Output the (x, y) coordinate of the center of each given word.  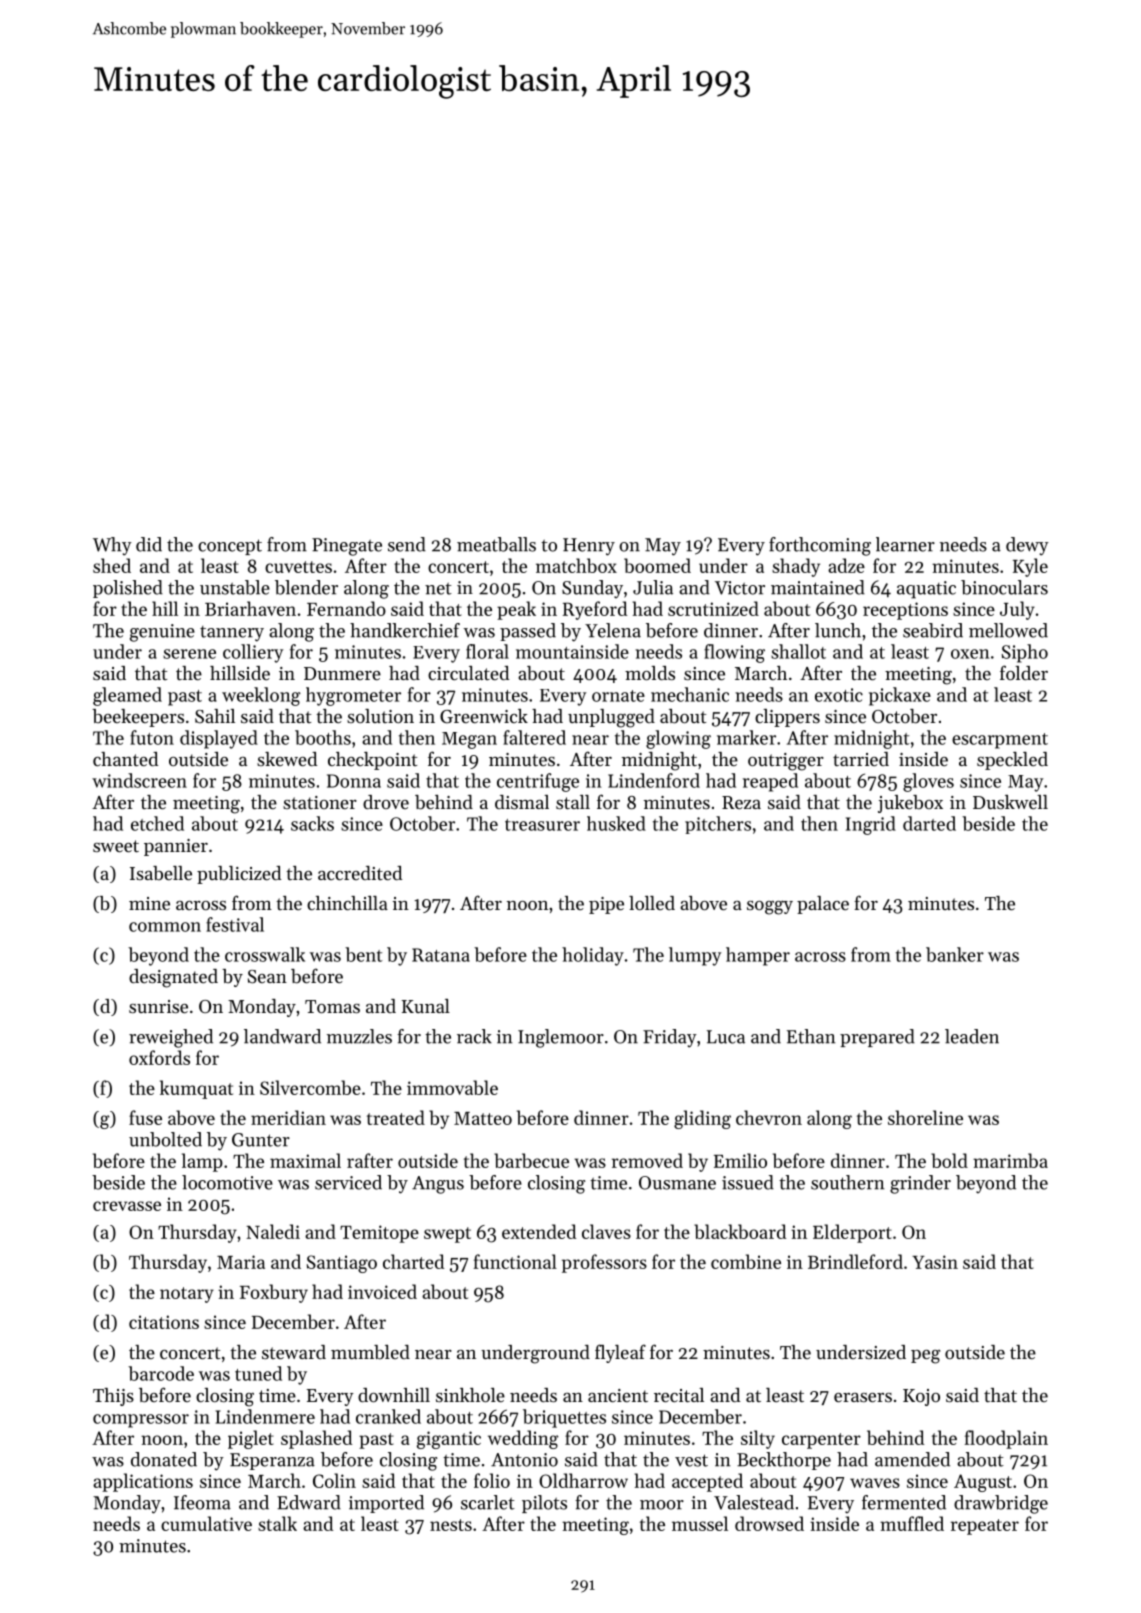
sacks (312, 823)
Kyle (1030, 567)
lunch (838, 630)
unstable (235, 587)
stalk (277, 1523)
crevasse (127, 1206)
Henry (589, 547)
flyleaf (620, 1353)
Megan (469, 740)
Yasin (935, 1262)
